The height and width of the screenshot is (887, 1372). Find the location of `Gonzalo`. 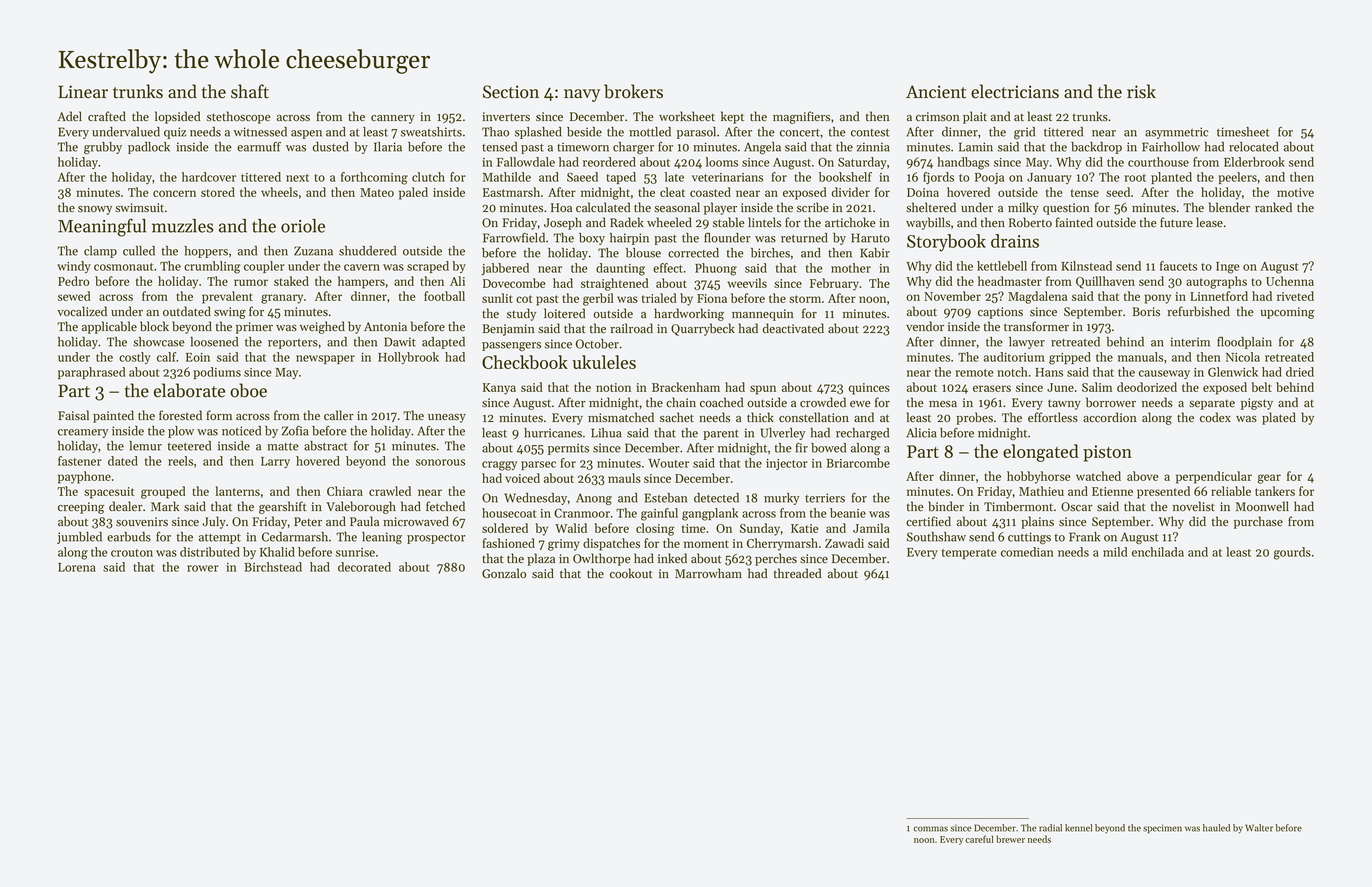

Gonzalo is located at coordinates (504, 573).
